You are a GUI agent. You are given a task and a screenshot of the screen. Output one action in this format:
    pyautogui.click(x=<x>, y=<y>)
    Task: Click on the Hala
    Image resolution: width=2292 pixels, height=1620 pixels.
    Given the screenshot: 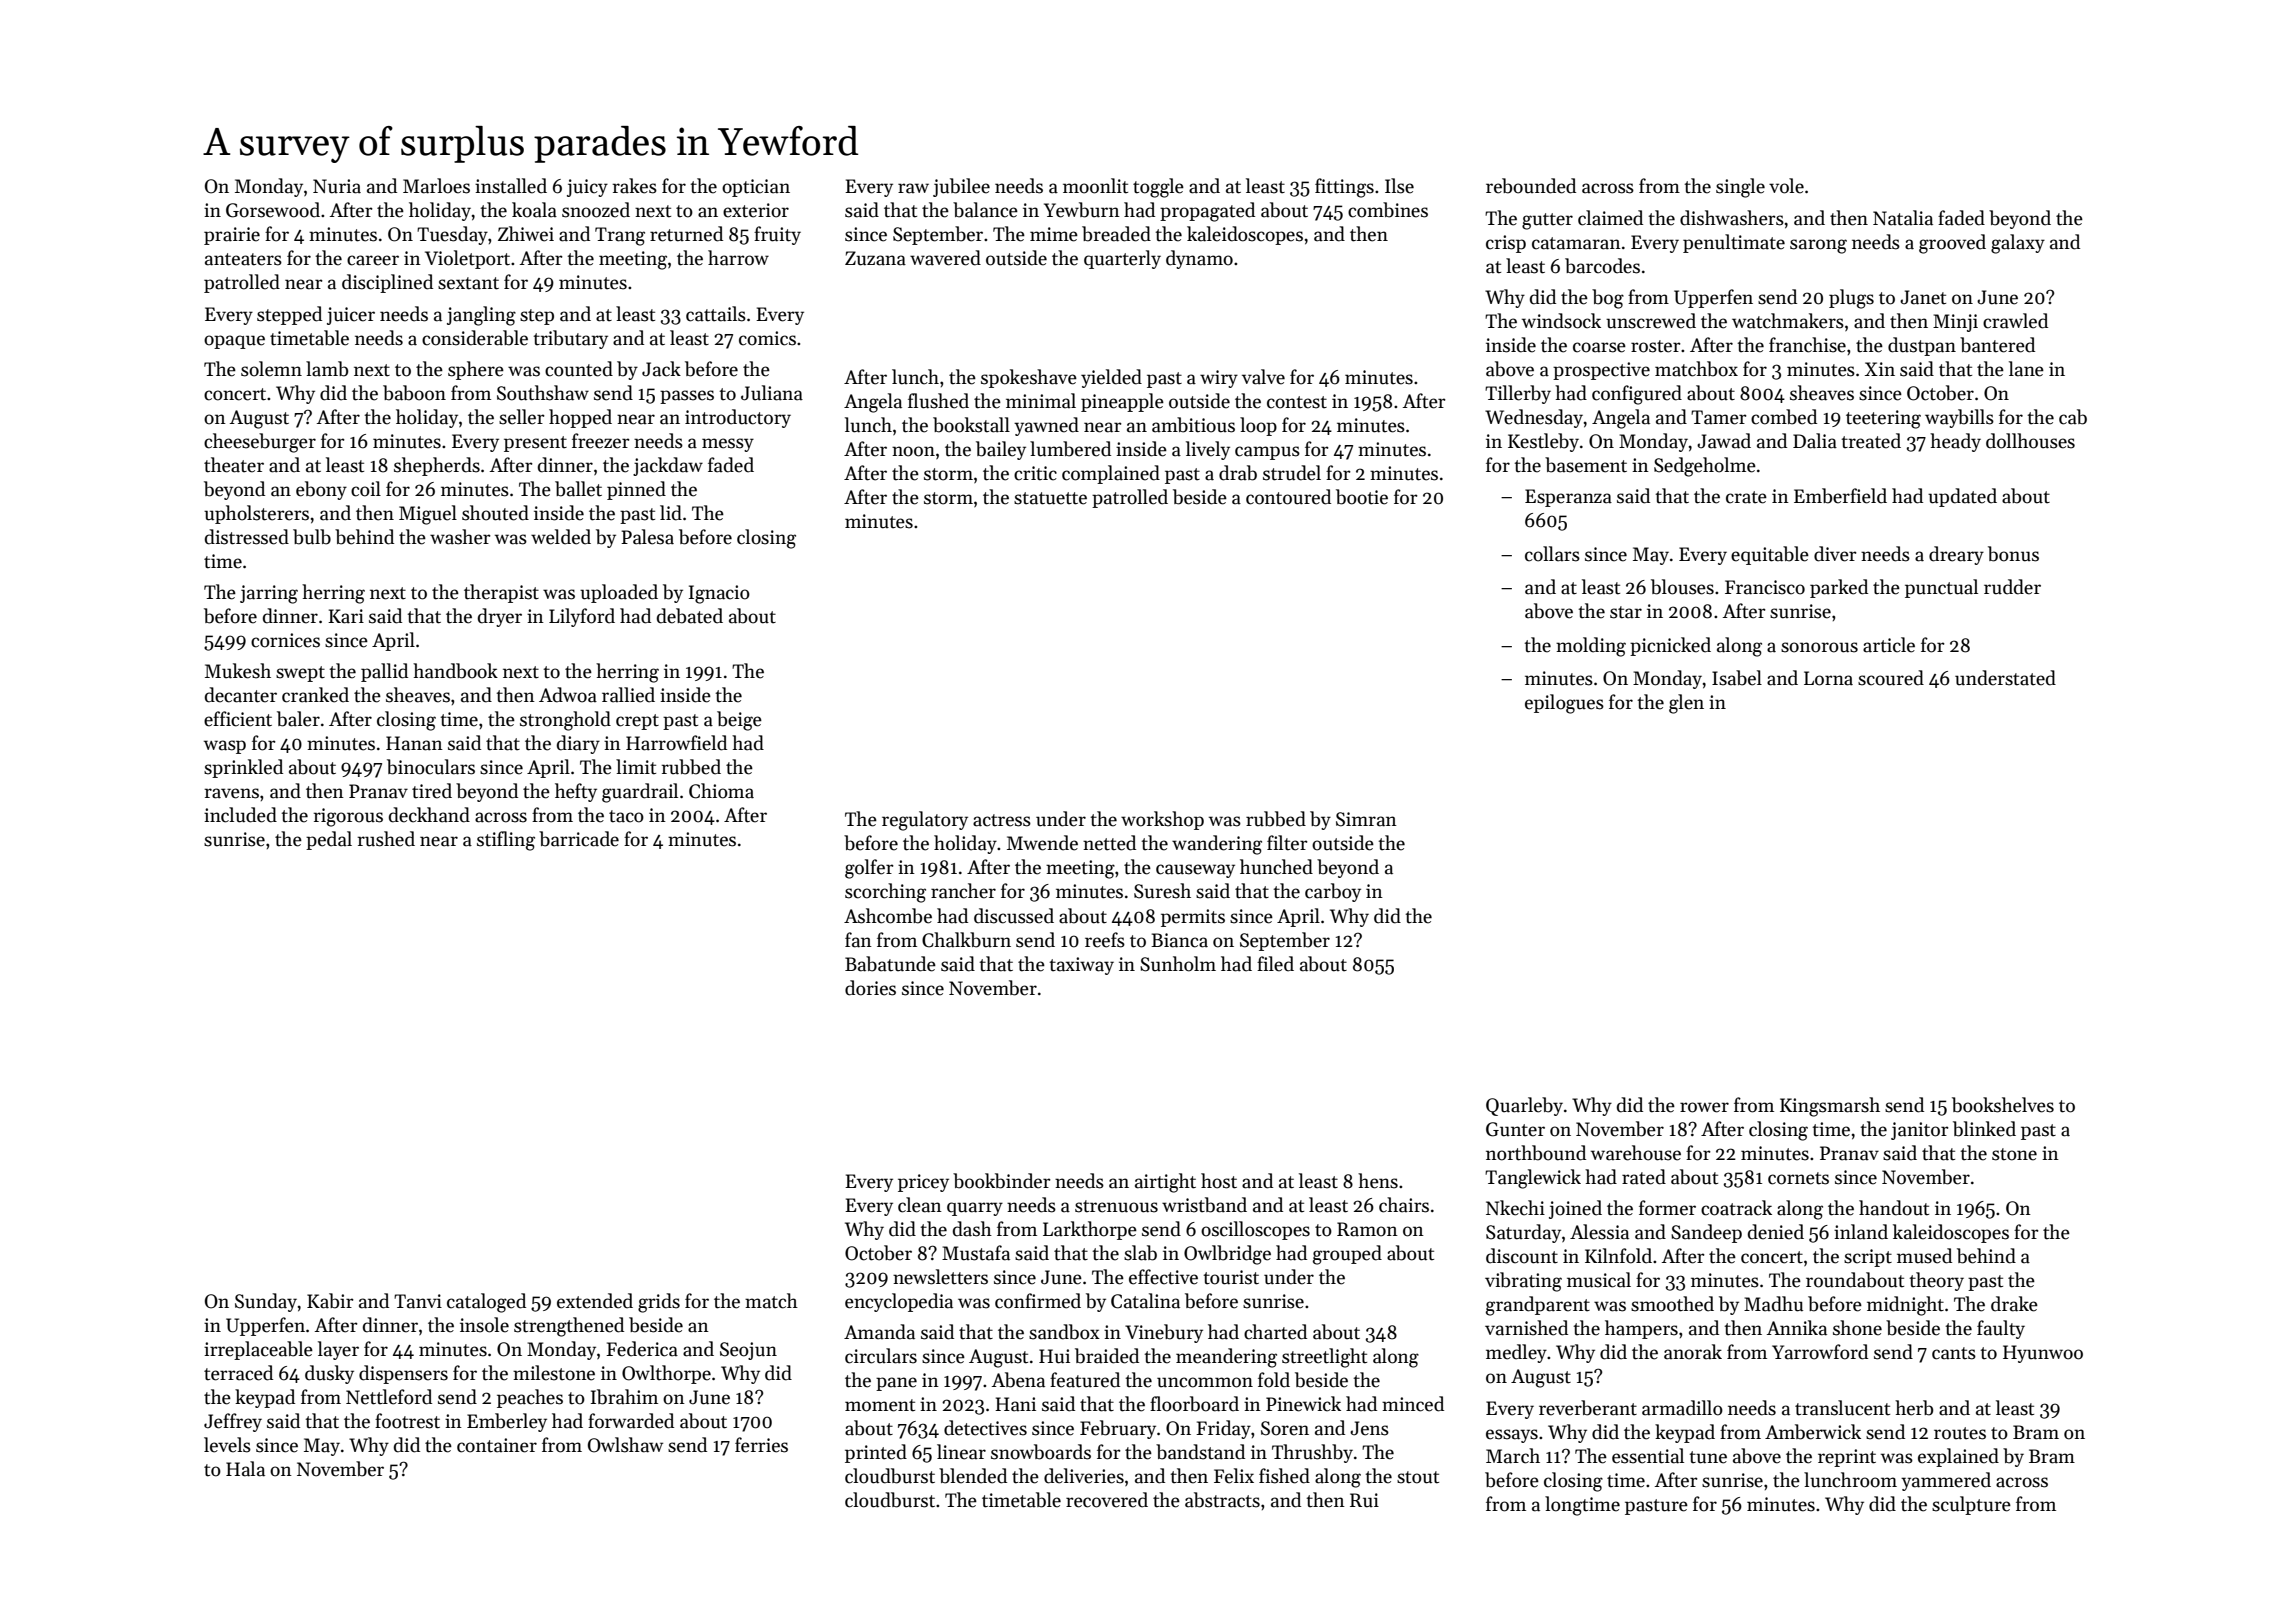 What is the action you would take?
    pyautogui.click(x=245, y=1469)
